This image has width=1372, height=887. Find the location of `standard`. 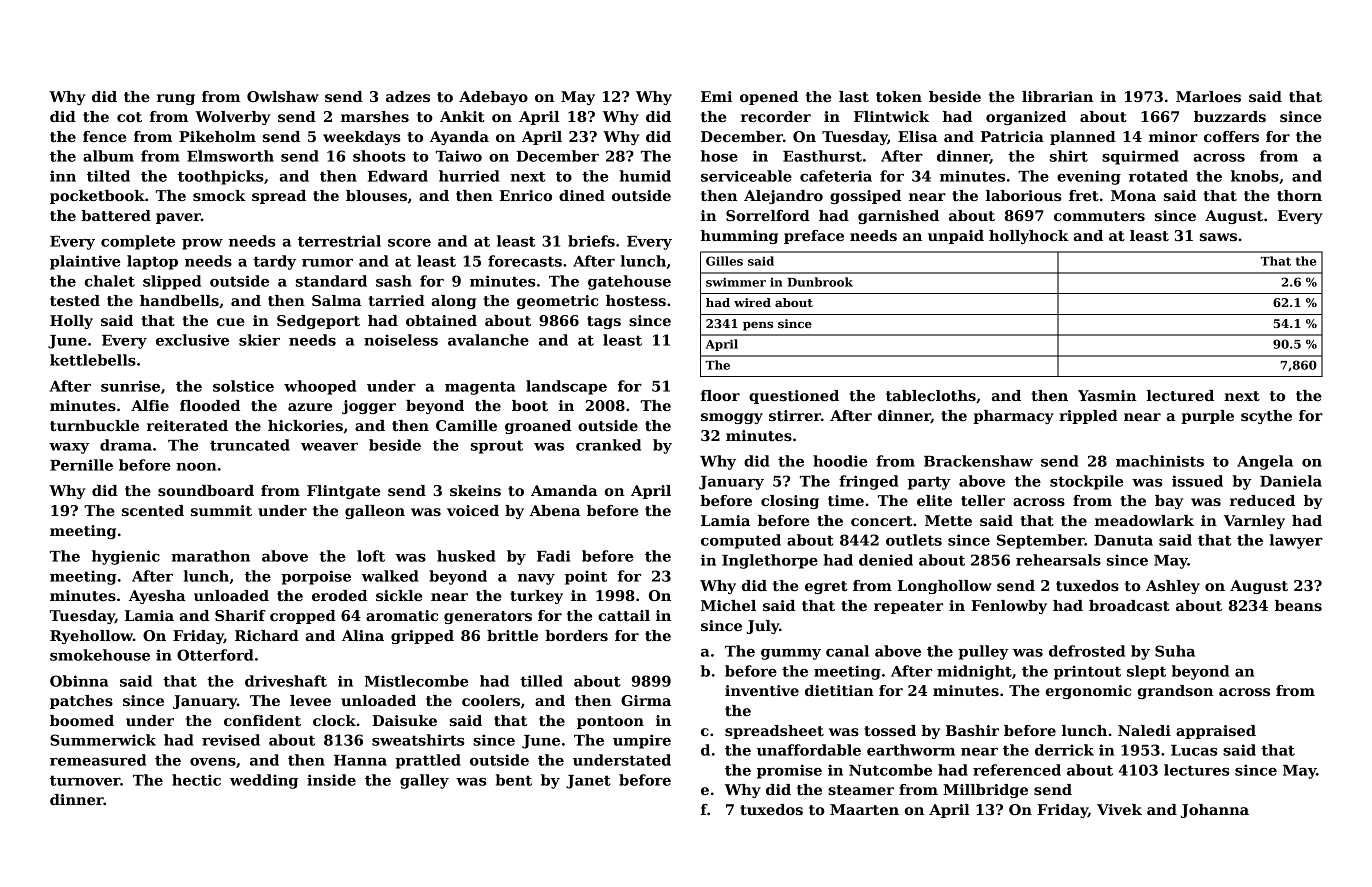

standard is located at coordinates (331, 281).
